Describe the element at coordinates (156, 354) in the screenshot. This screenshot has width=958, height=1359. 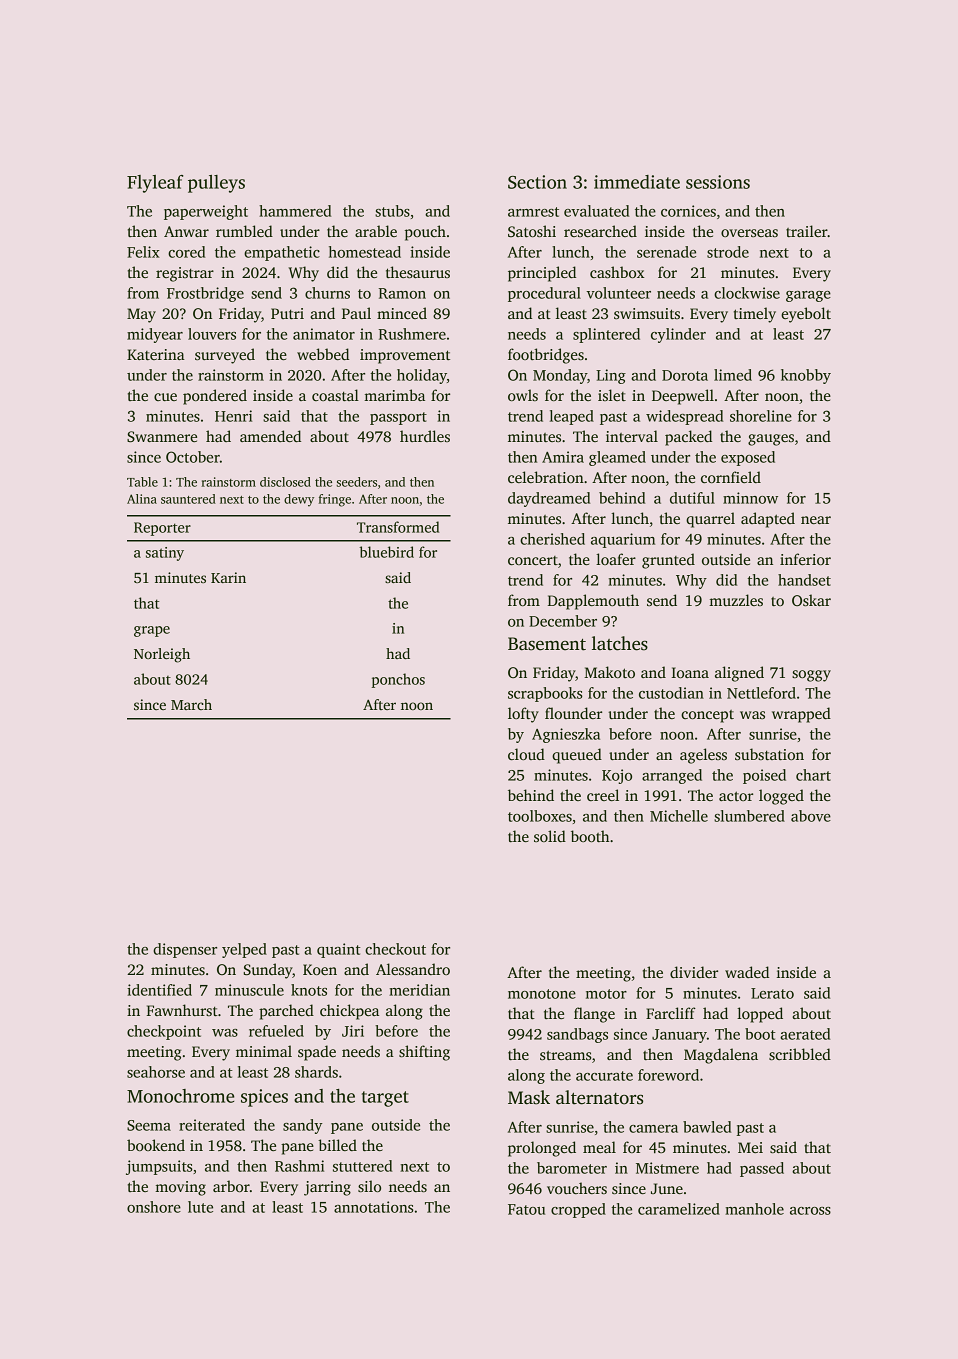
I see `Katerina` at that location.
